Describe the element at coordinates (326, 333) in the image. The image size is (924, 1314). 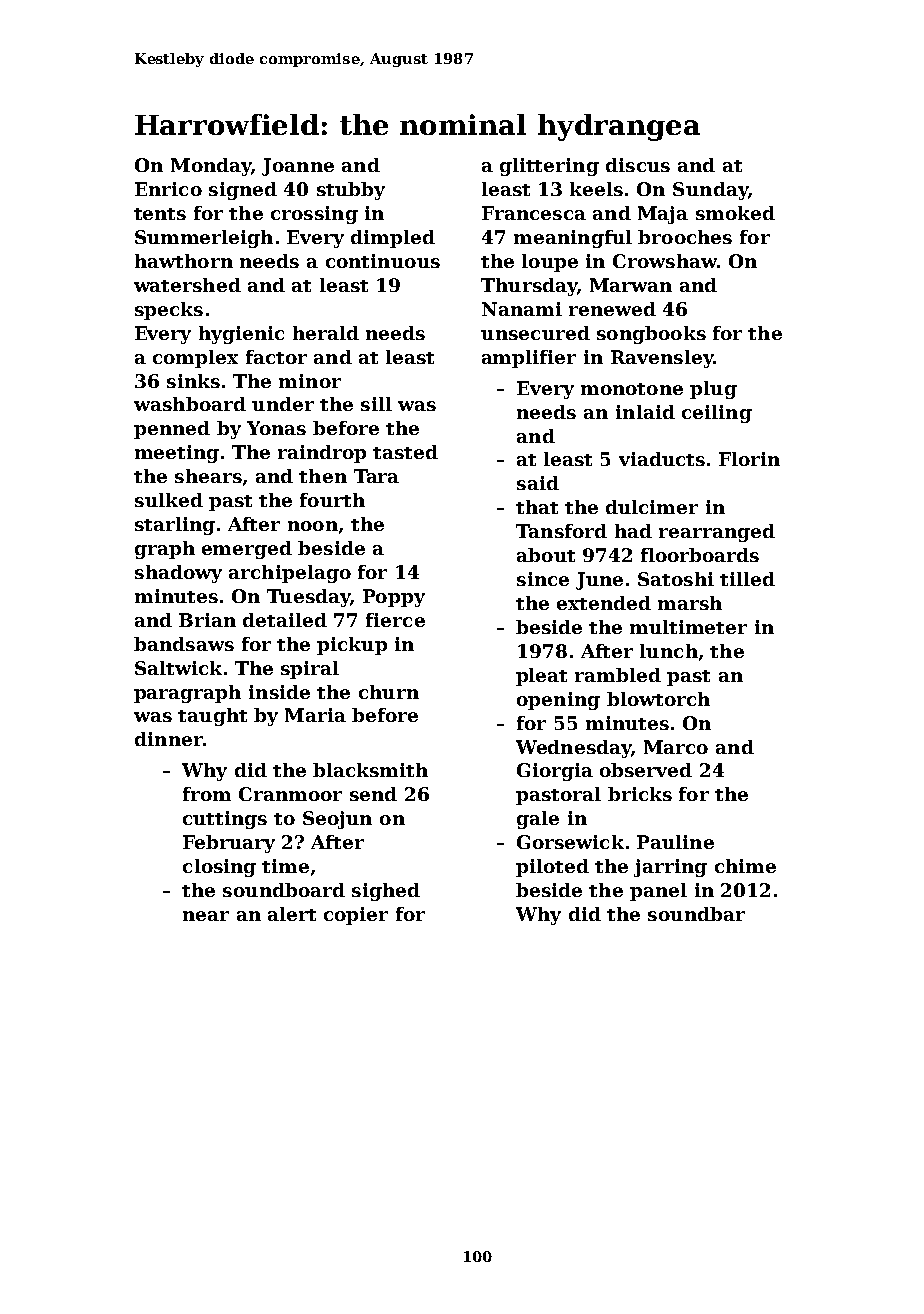
I see `herald` at that location.
